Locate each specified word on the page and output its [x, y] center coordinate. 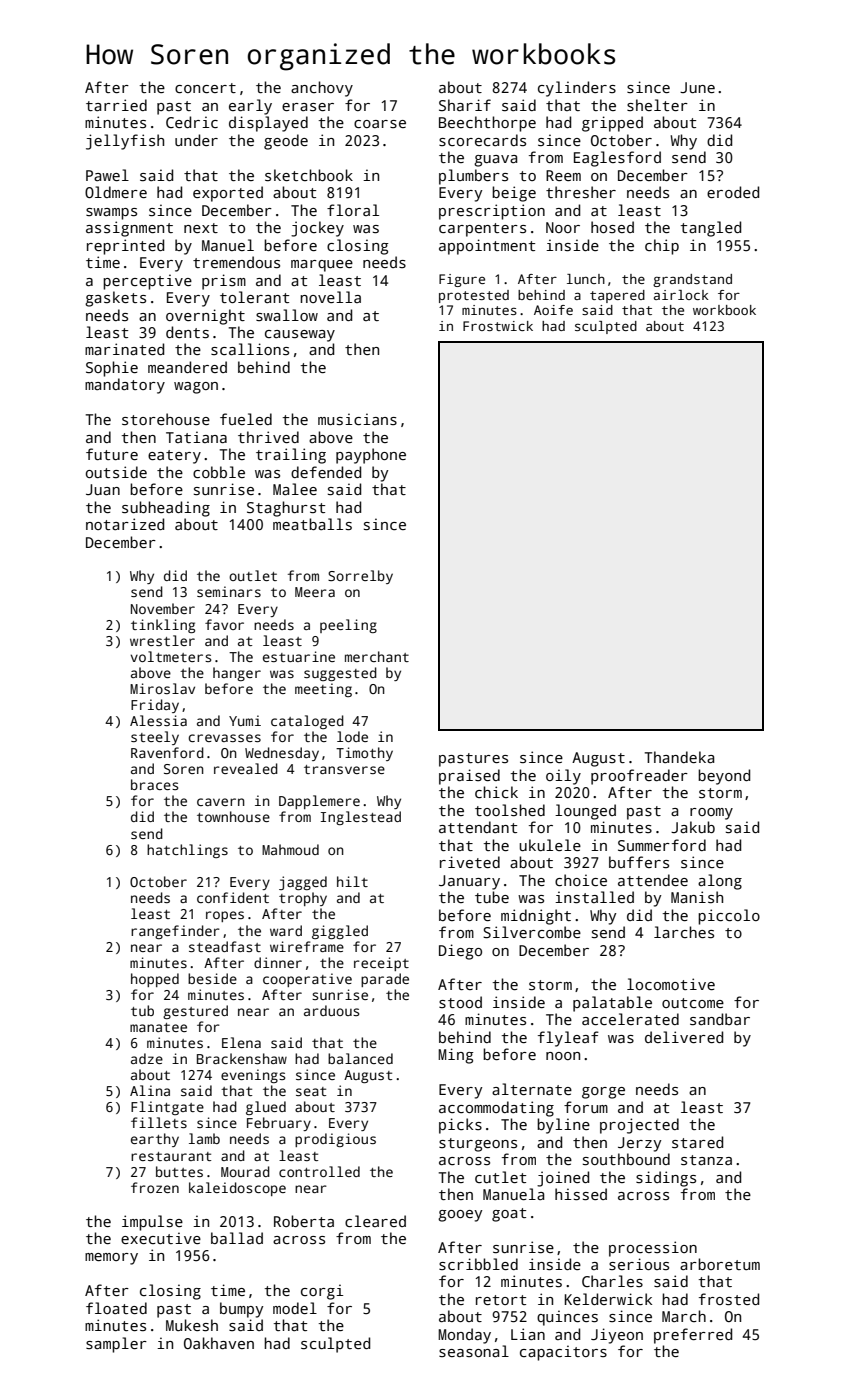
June [697, 87]
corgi [322, 1292]
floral [353, 210]
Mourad [245, 1171]
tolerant [254, 297]
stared [697, 1142]
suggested [340, 674]
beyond [724, 777]
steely [155, 738]
